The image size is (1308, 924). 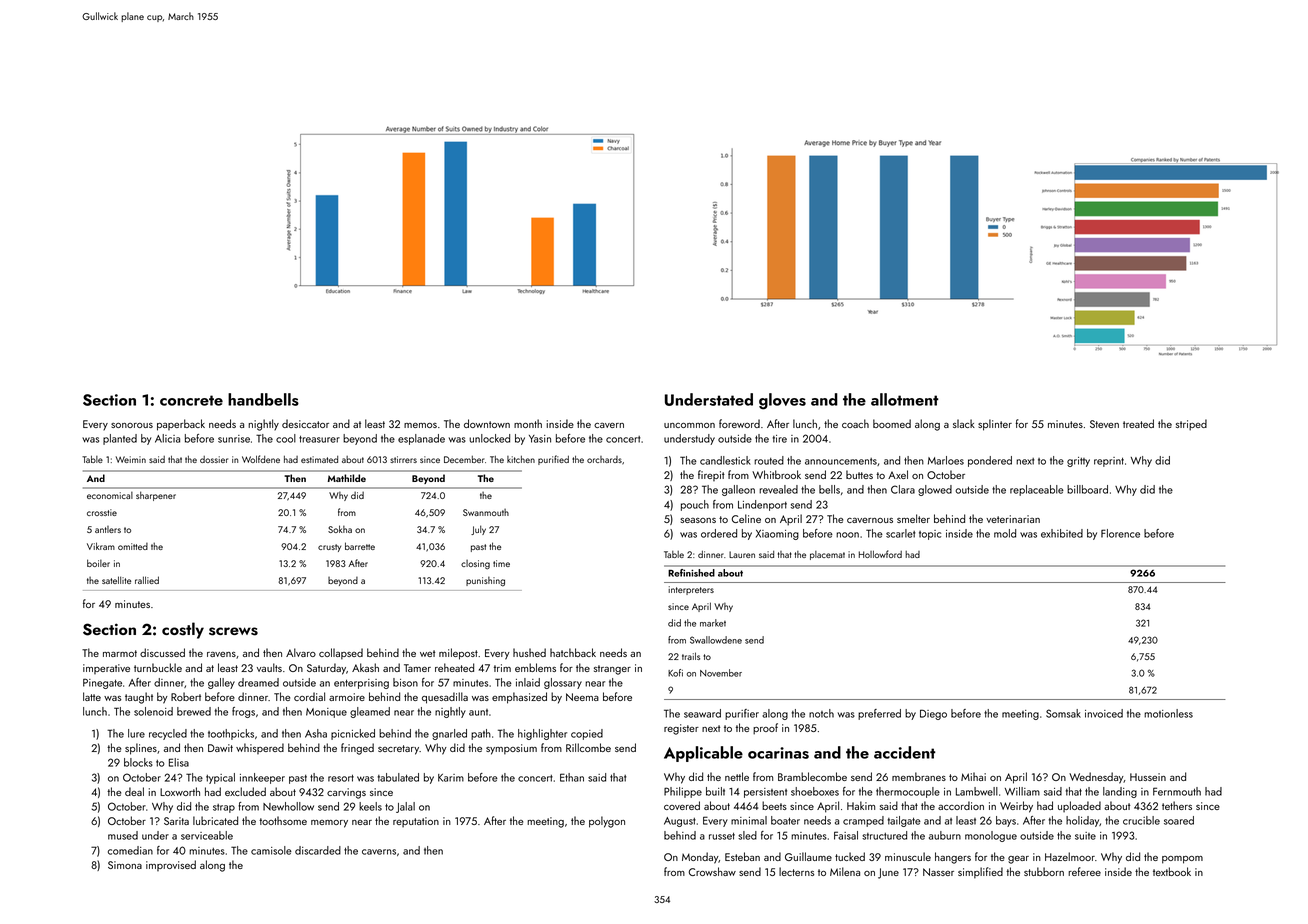 What do you see at coordinates (712, 871) in the screenshot?
I see `Crowshaw` at bounding box center [712, 871].
